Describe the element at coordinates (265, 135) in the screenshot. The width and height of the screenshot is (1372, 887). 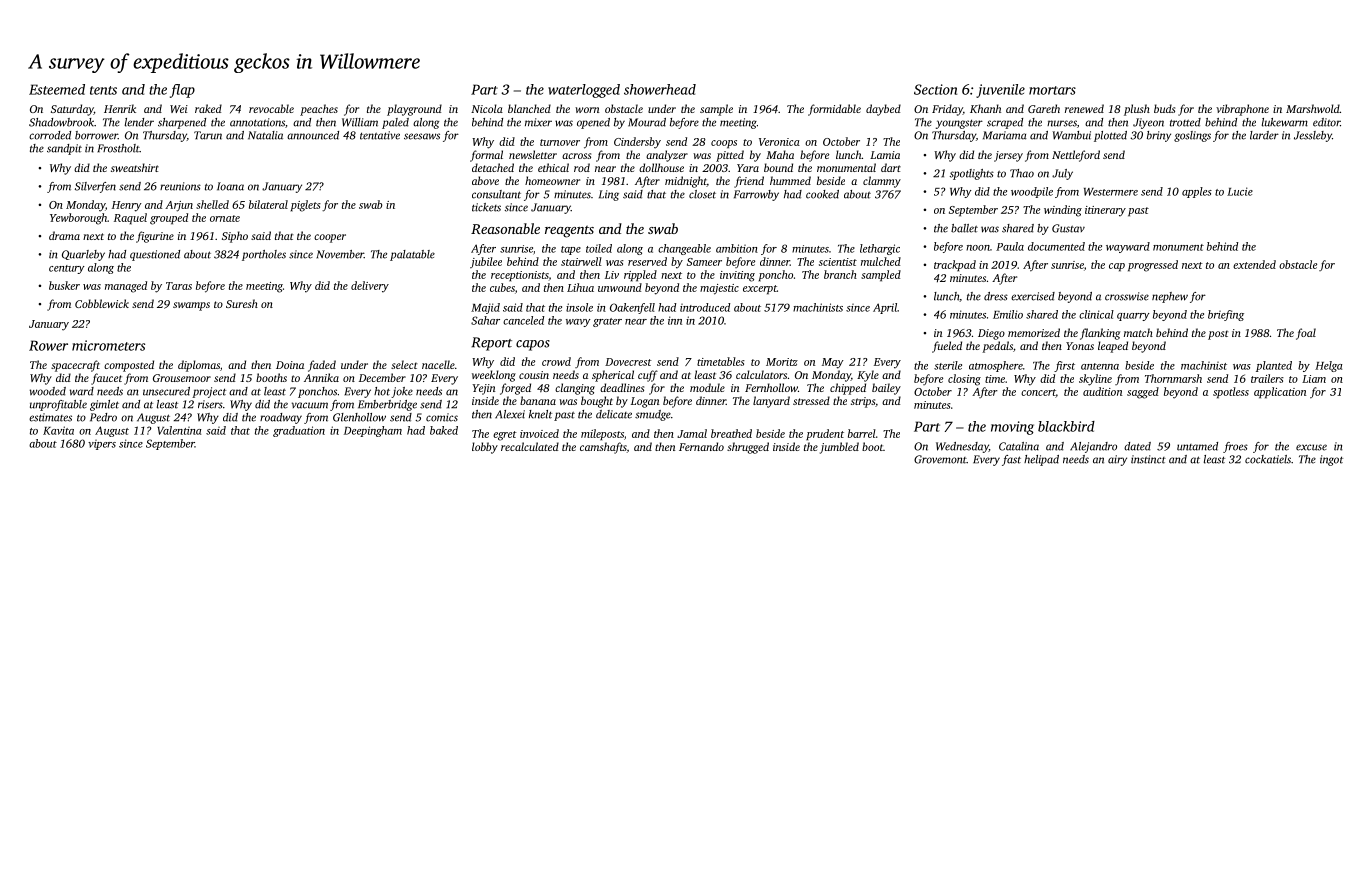
I see `Natalia` at that location.
